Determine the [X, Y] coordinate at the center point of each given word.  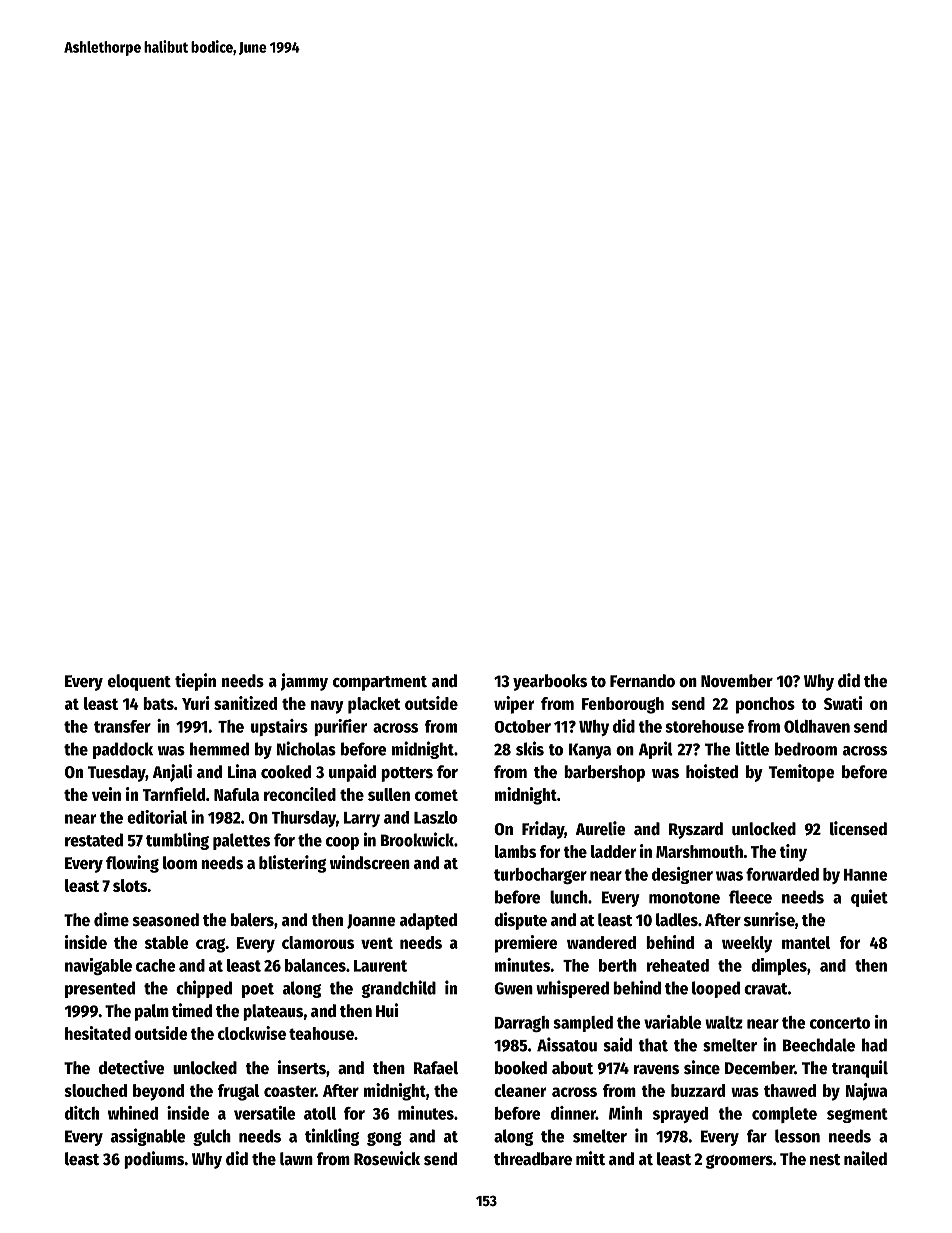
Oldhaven [817, 726]
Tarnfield [174, 794]
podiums [154, 1160]
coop [342, 843]
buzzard [698, 1090]
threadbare [533, 1159]
